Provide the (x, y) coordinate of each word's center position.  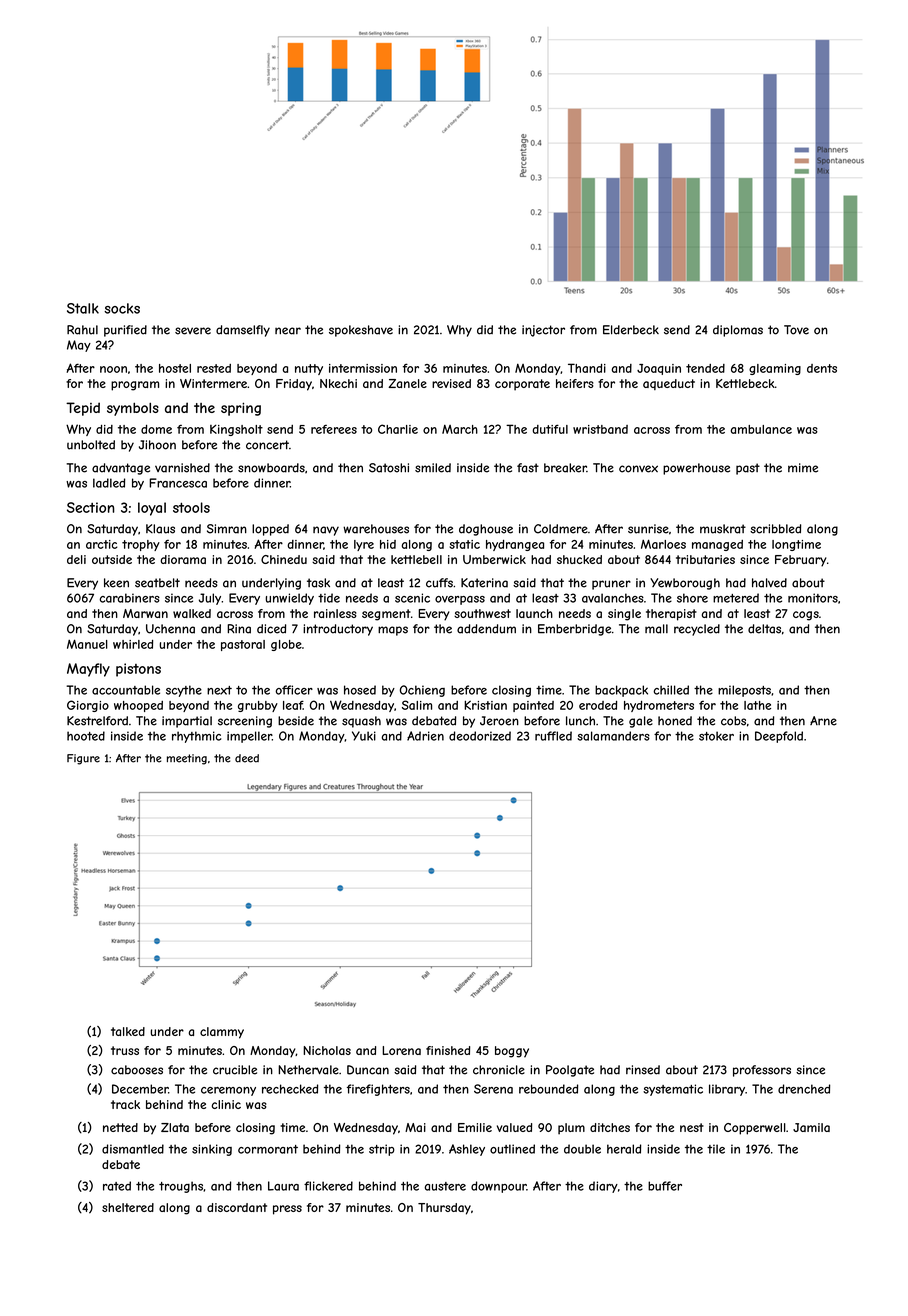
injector (543, 331)
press (287, 1210)
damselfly (243, 331)
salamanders (613, 736)
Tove (796, 330)
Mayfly (88, 670)
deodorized (480, 736)
